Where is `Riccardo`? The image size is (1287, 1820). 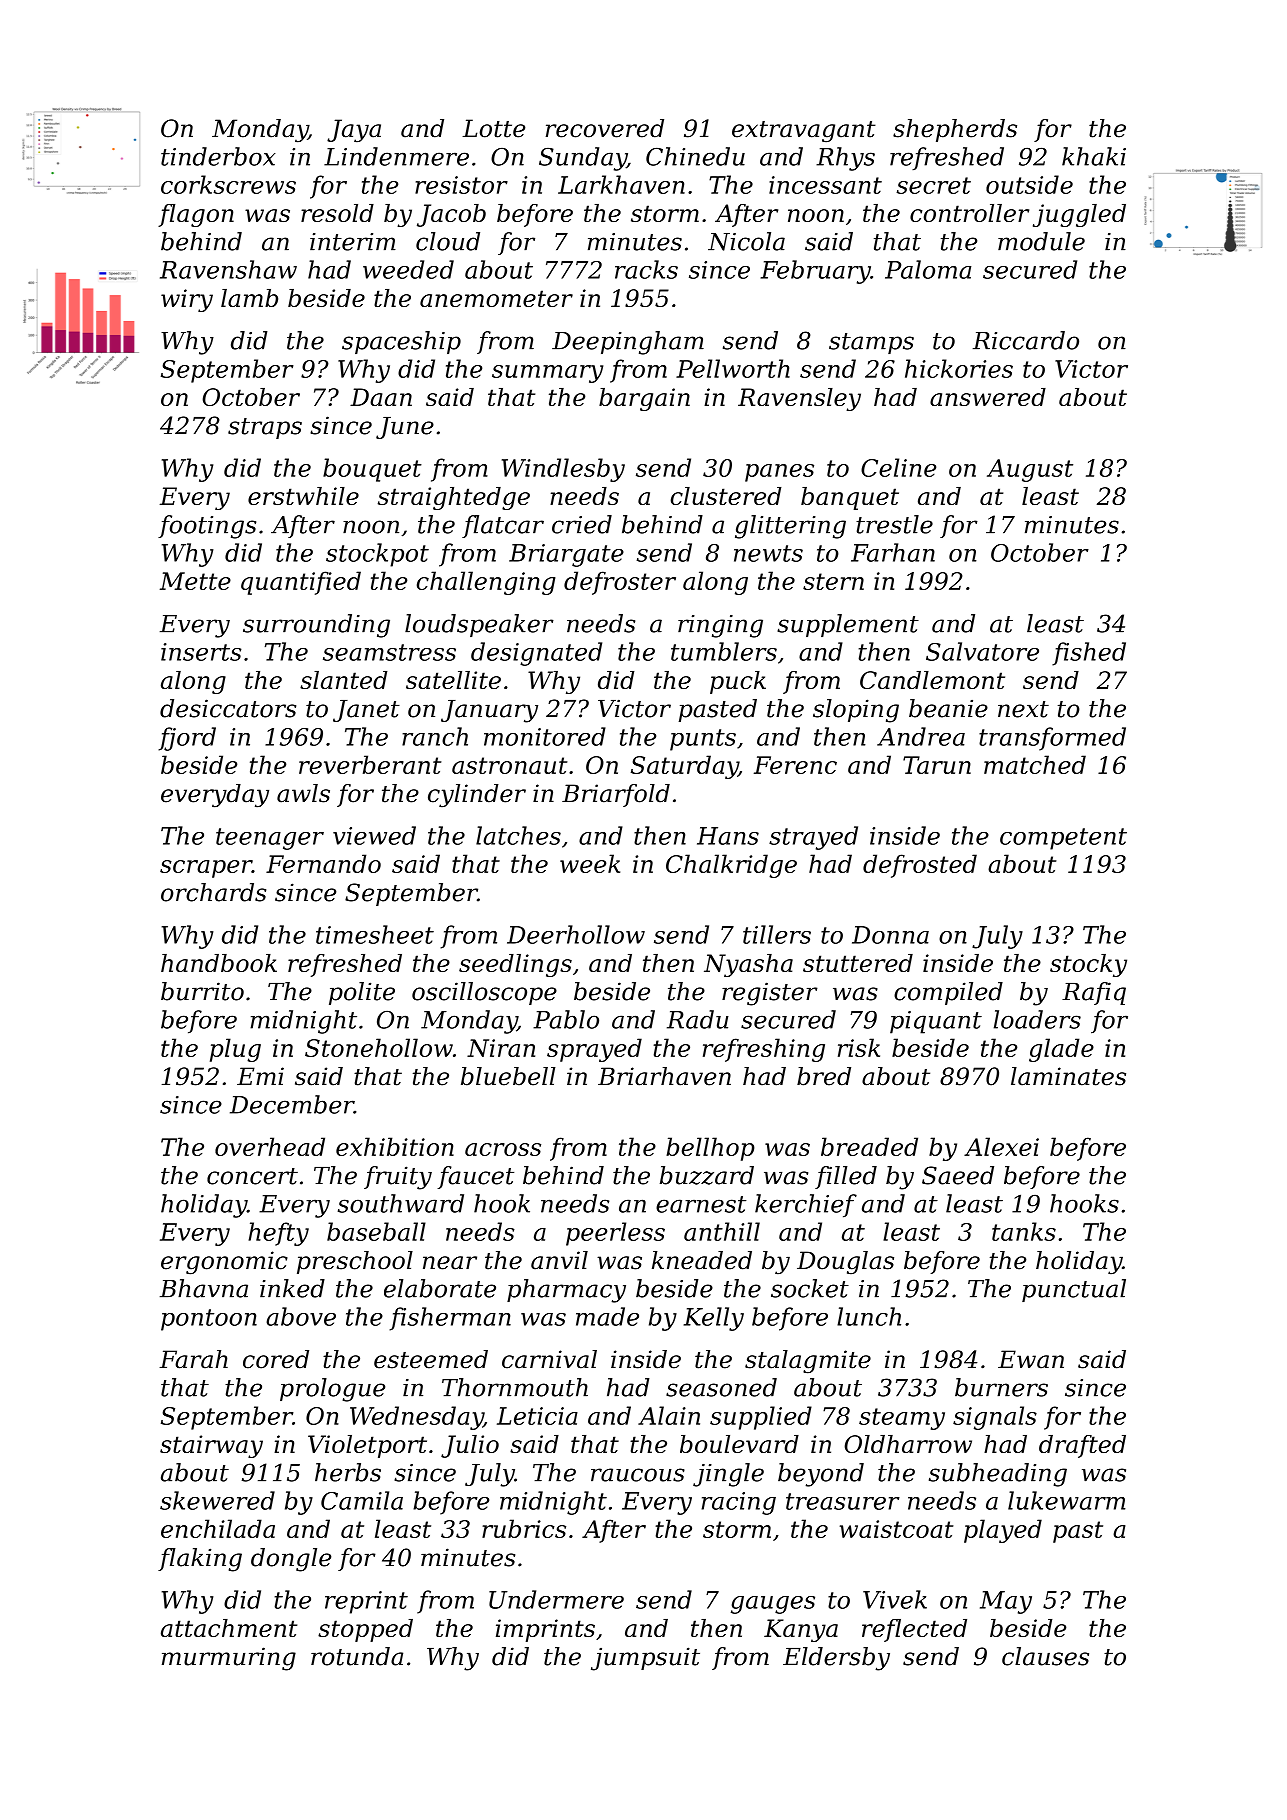
Riccardo is located at coordinates (1026, 340).
